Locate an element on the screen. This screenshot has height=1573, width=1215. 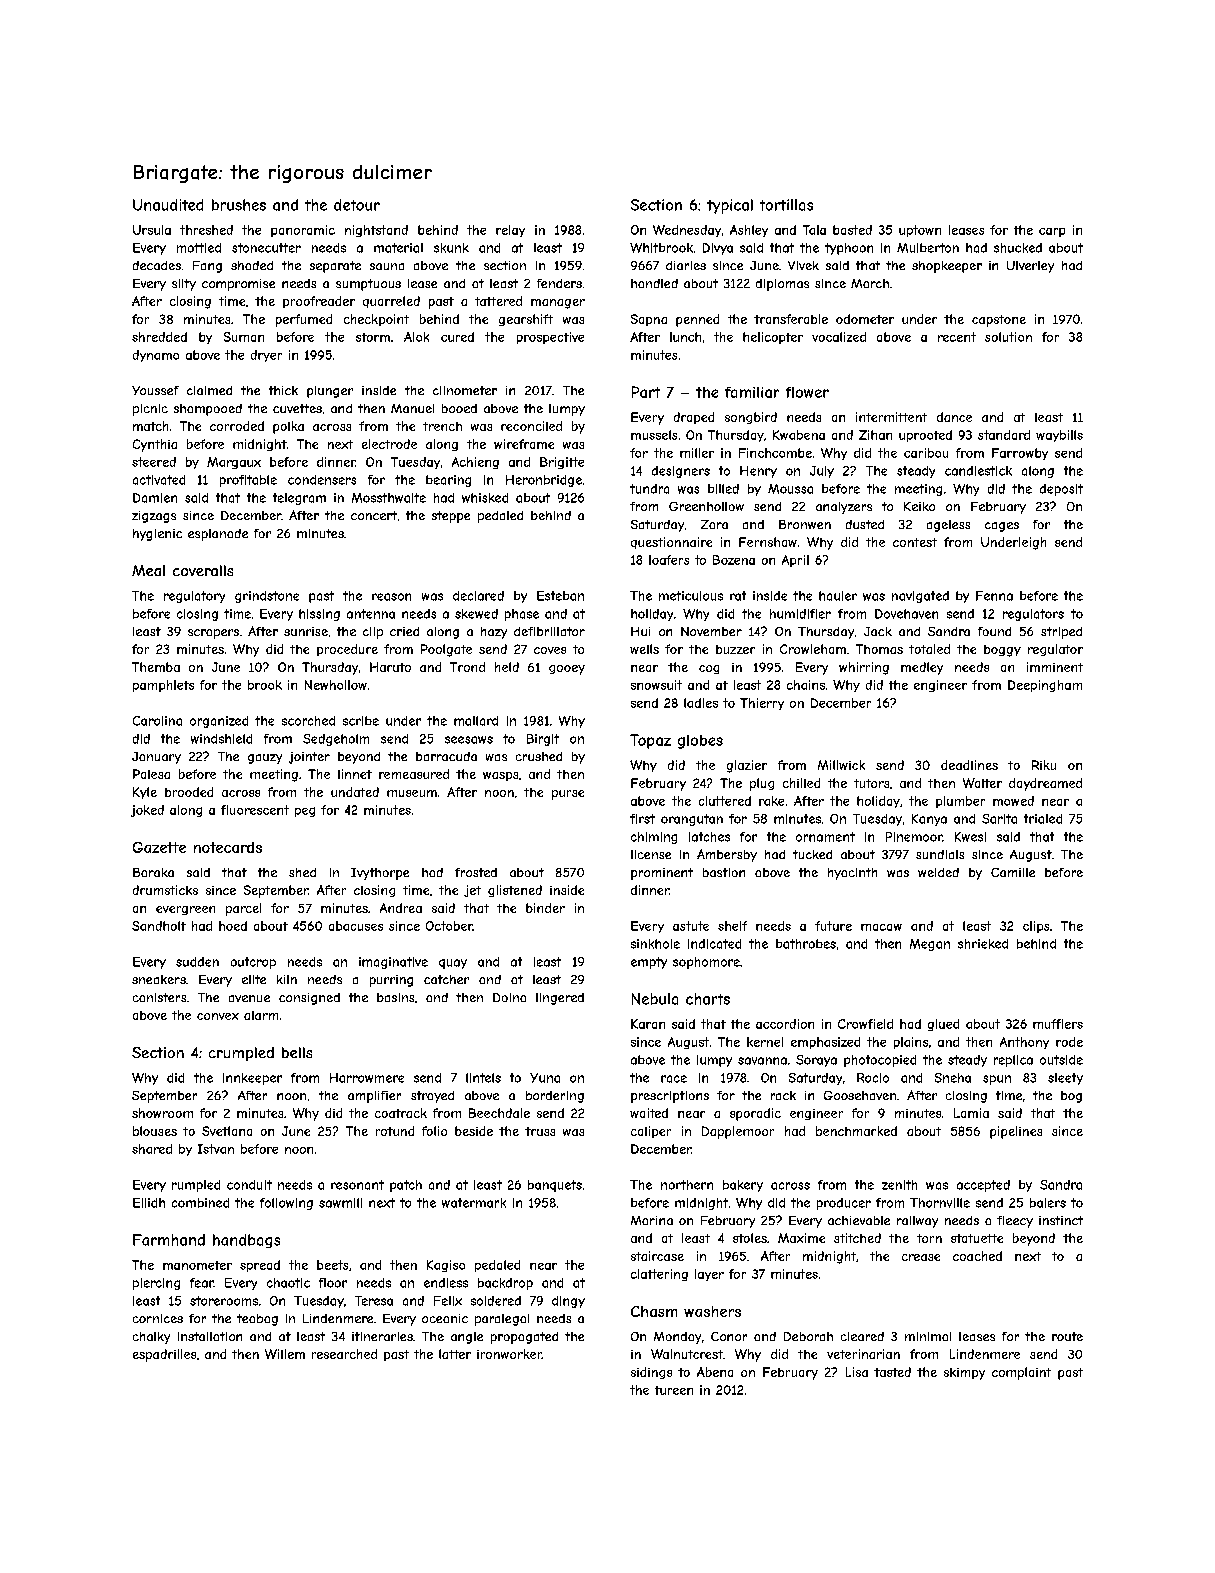
abacuses is located at coordinates (356, 926).
